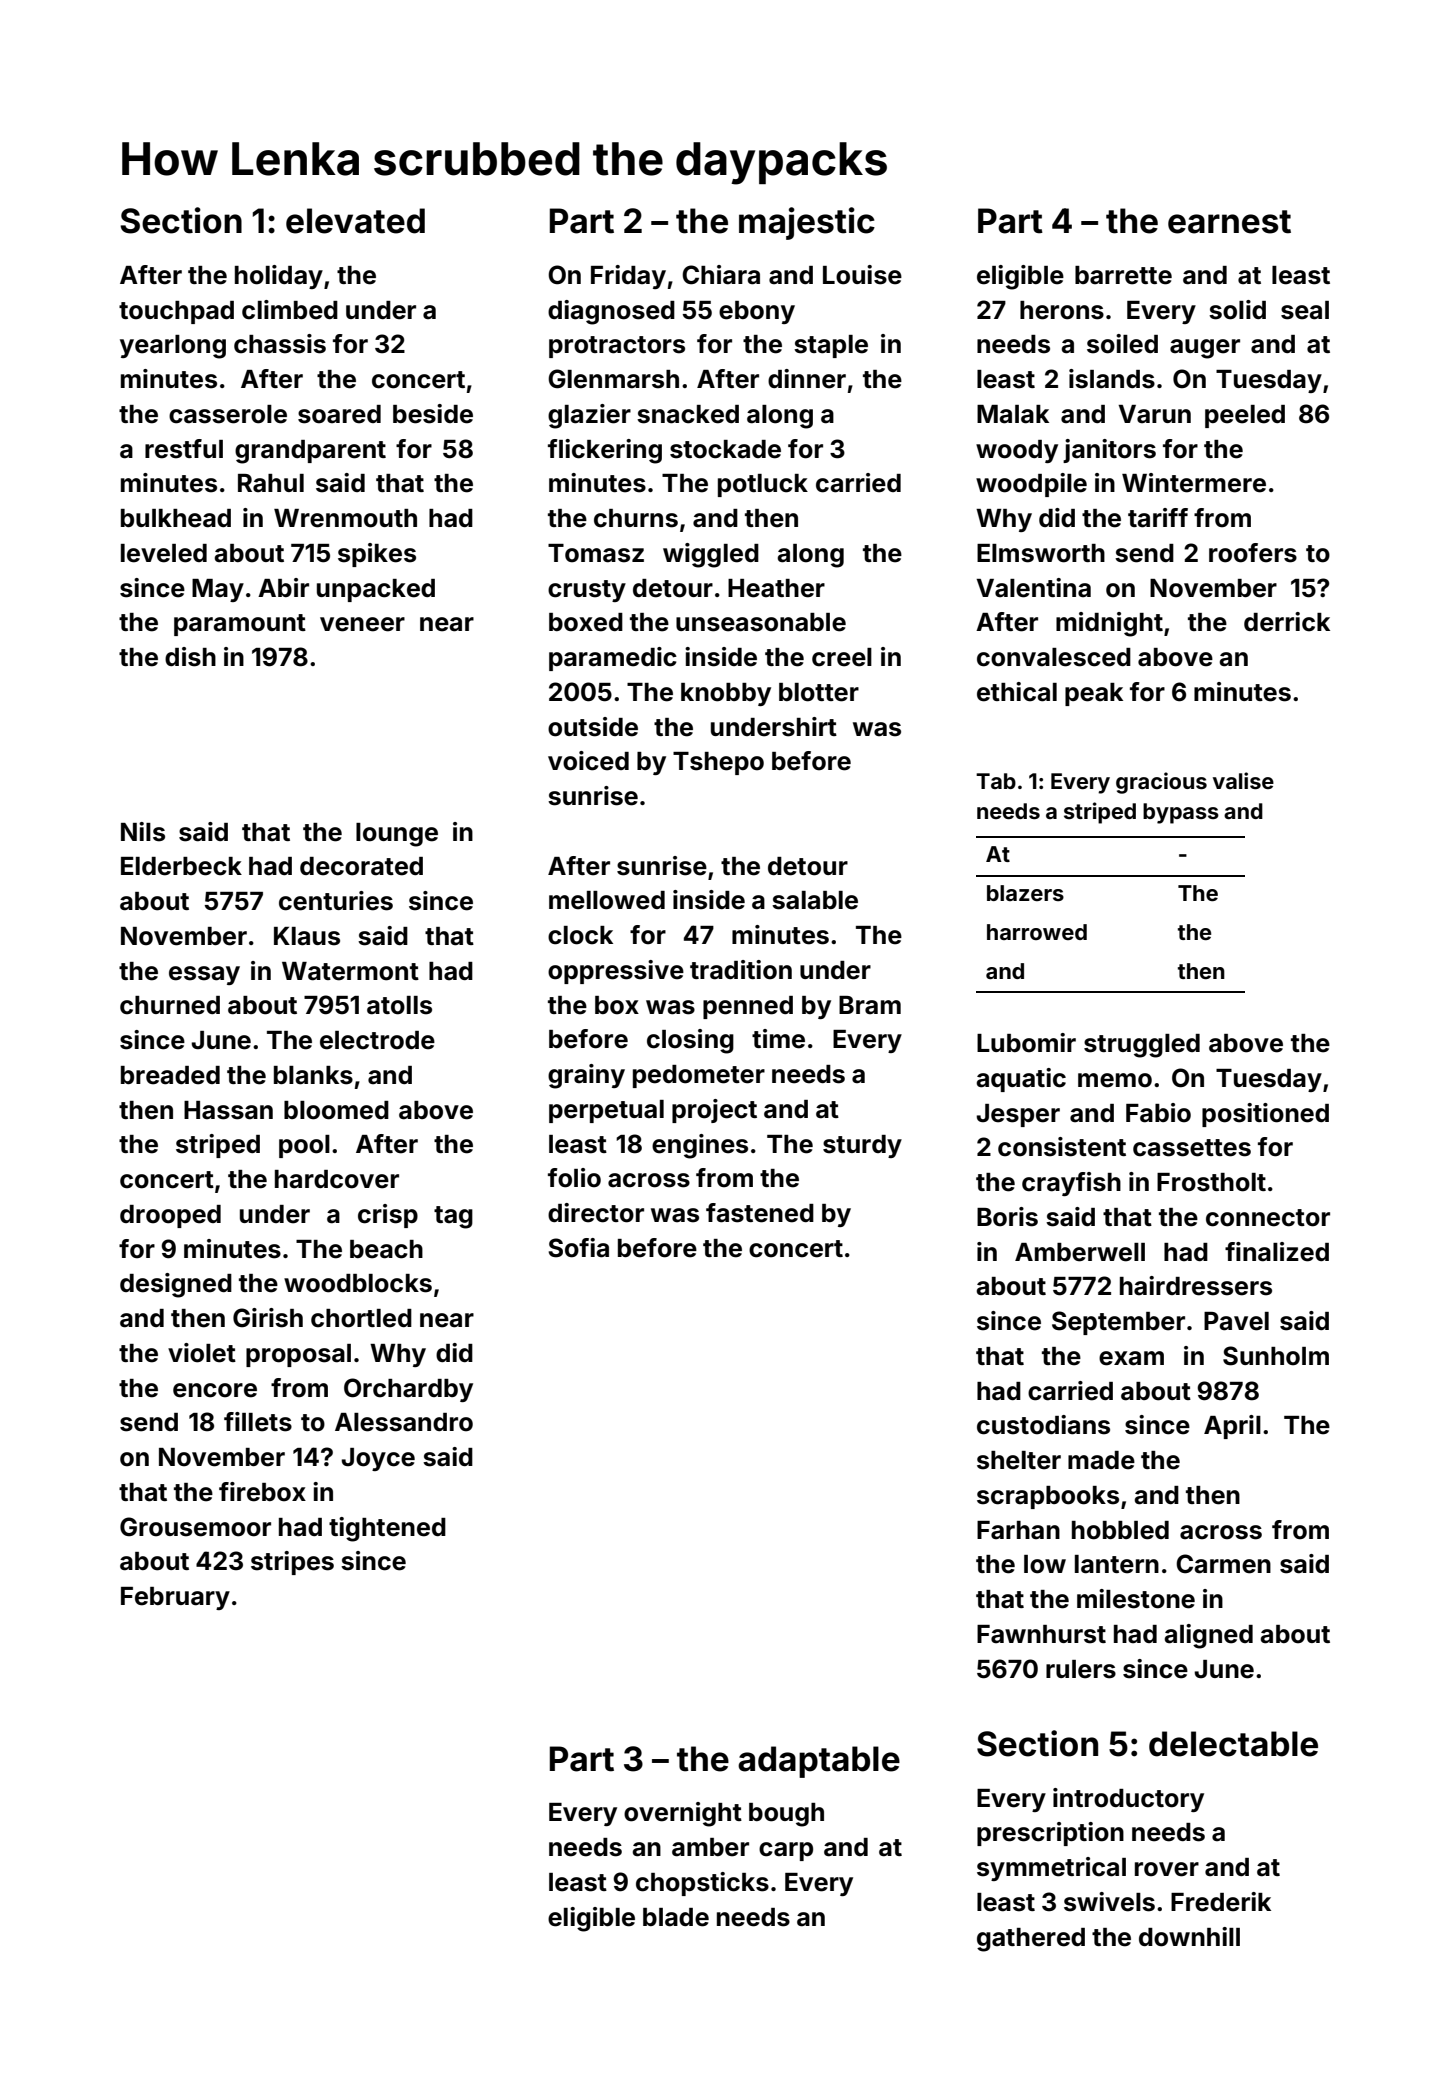 This screenshot has height=2100, width=1450. What do you see at coordinates (202, 1353) in the screenshot?
I see `violet` at bounding box center [202, 1353].
